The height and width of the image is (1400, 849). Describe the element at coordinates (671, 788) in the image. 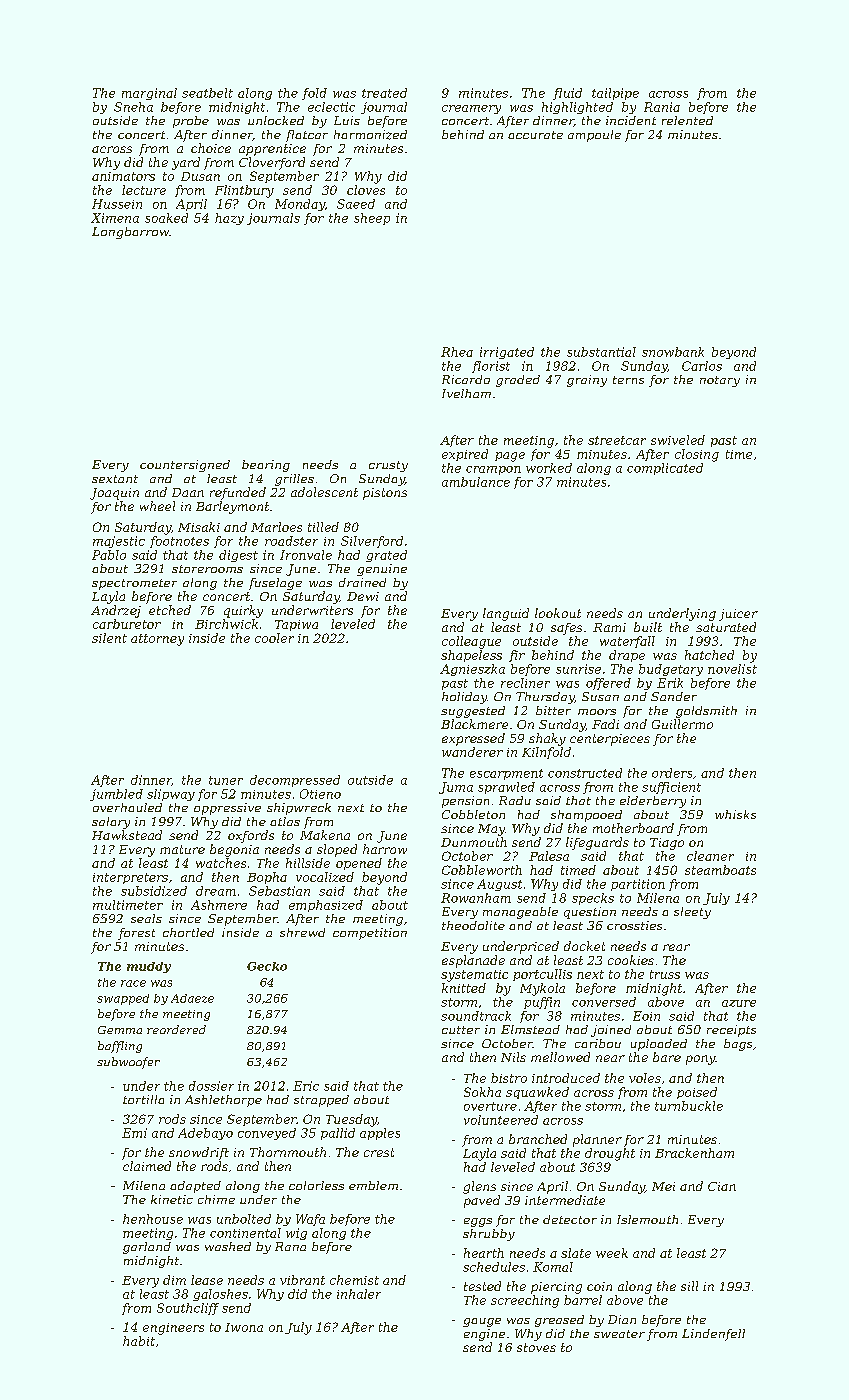

I see `sufficient` at that location.
